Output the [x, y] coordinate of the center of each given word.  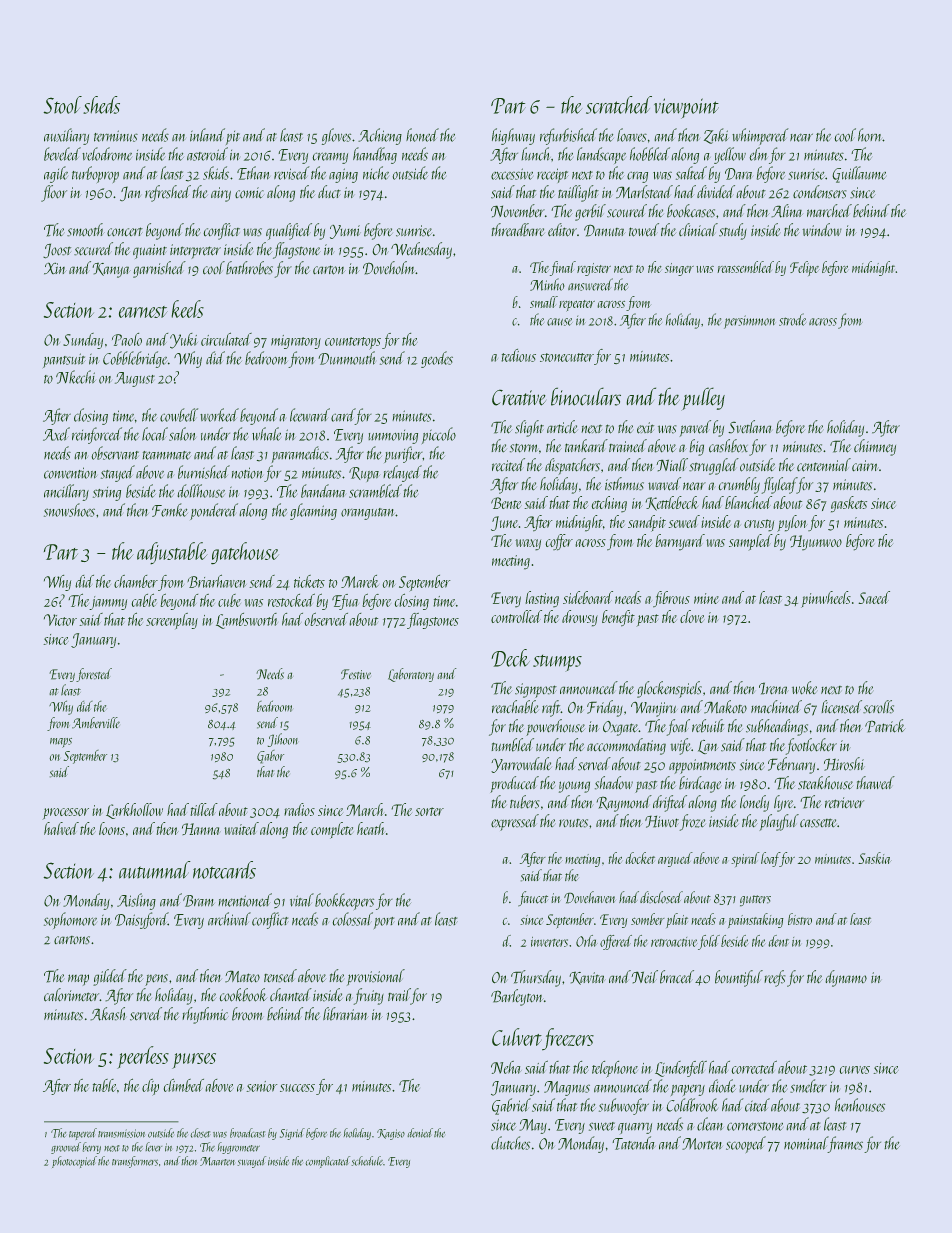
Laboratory [411, 675]
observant [115, 453]
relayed [402, 473]
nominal [806, 1143]
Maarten [217, 1161]
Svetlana [749, 427]
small [544, 302]
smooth [86, 230]
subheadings [777, 727]
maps [61, 743]
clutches [510, 1143]
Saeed [874, 597]
